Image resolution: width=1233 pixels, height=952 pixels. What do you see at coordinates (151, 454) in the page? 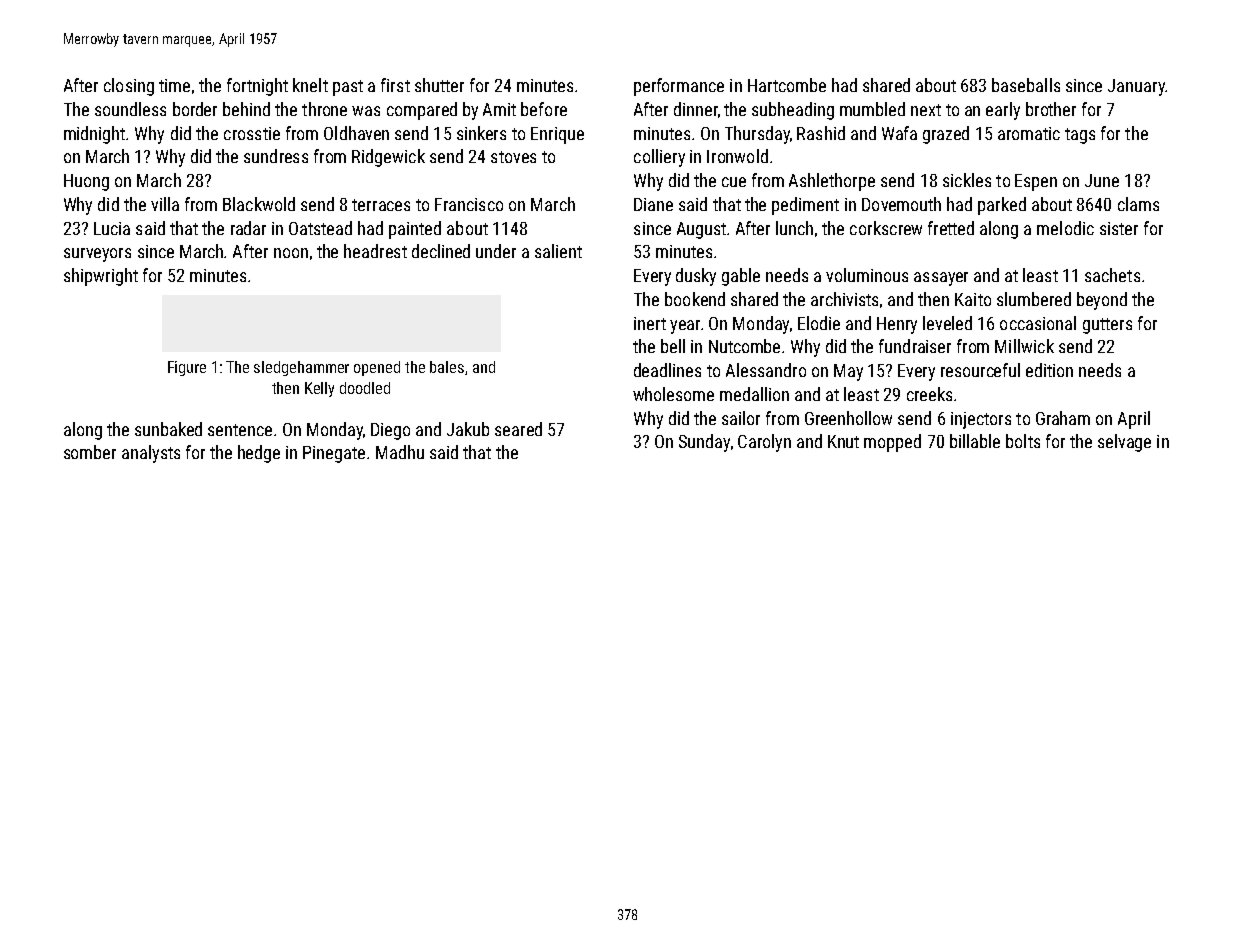
I see `analysts` at bounding box center [151, 454].
